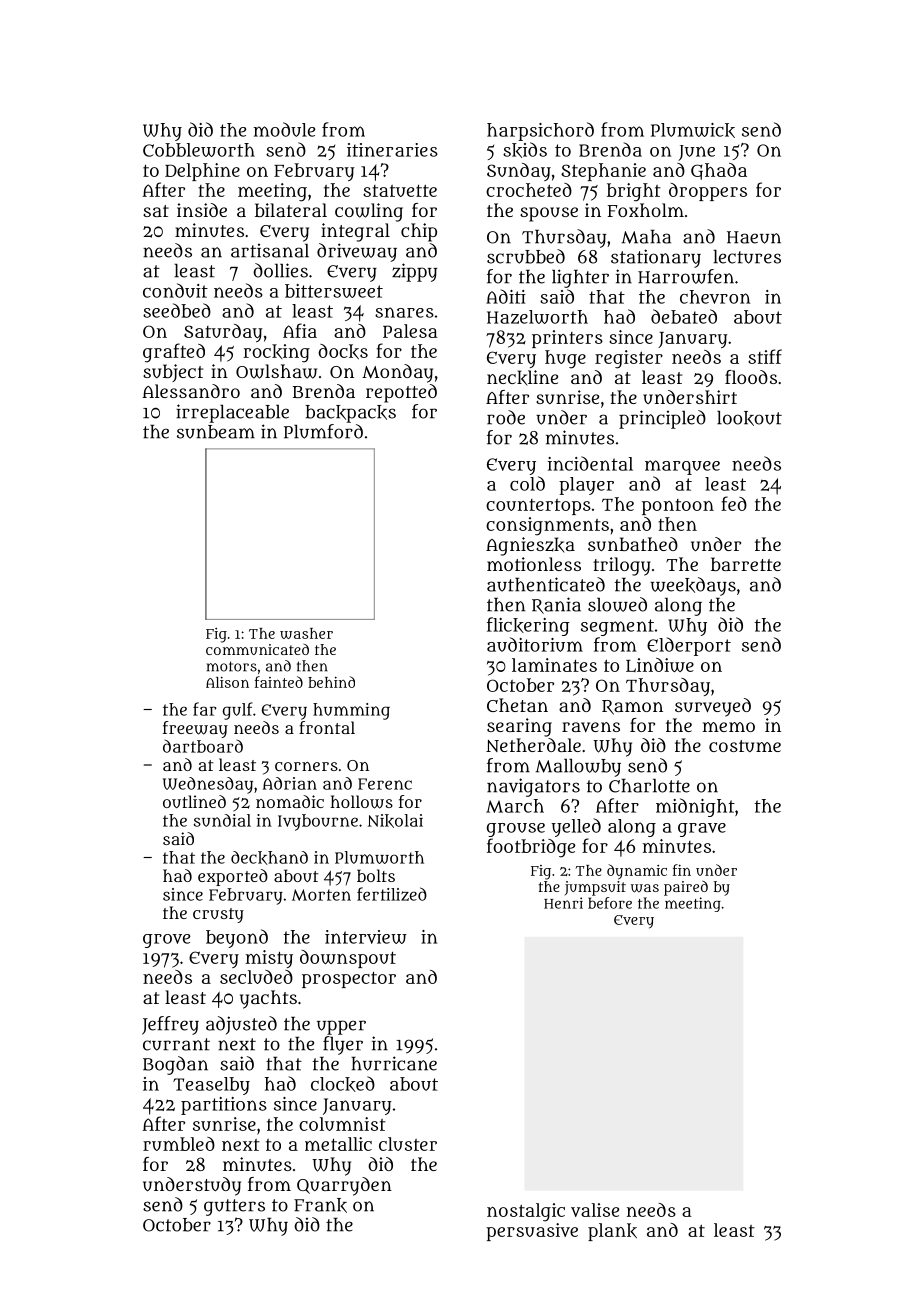  I want to click on itineraries, so click(392, 150).
